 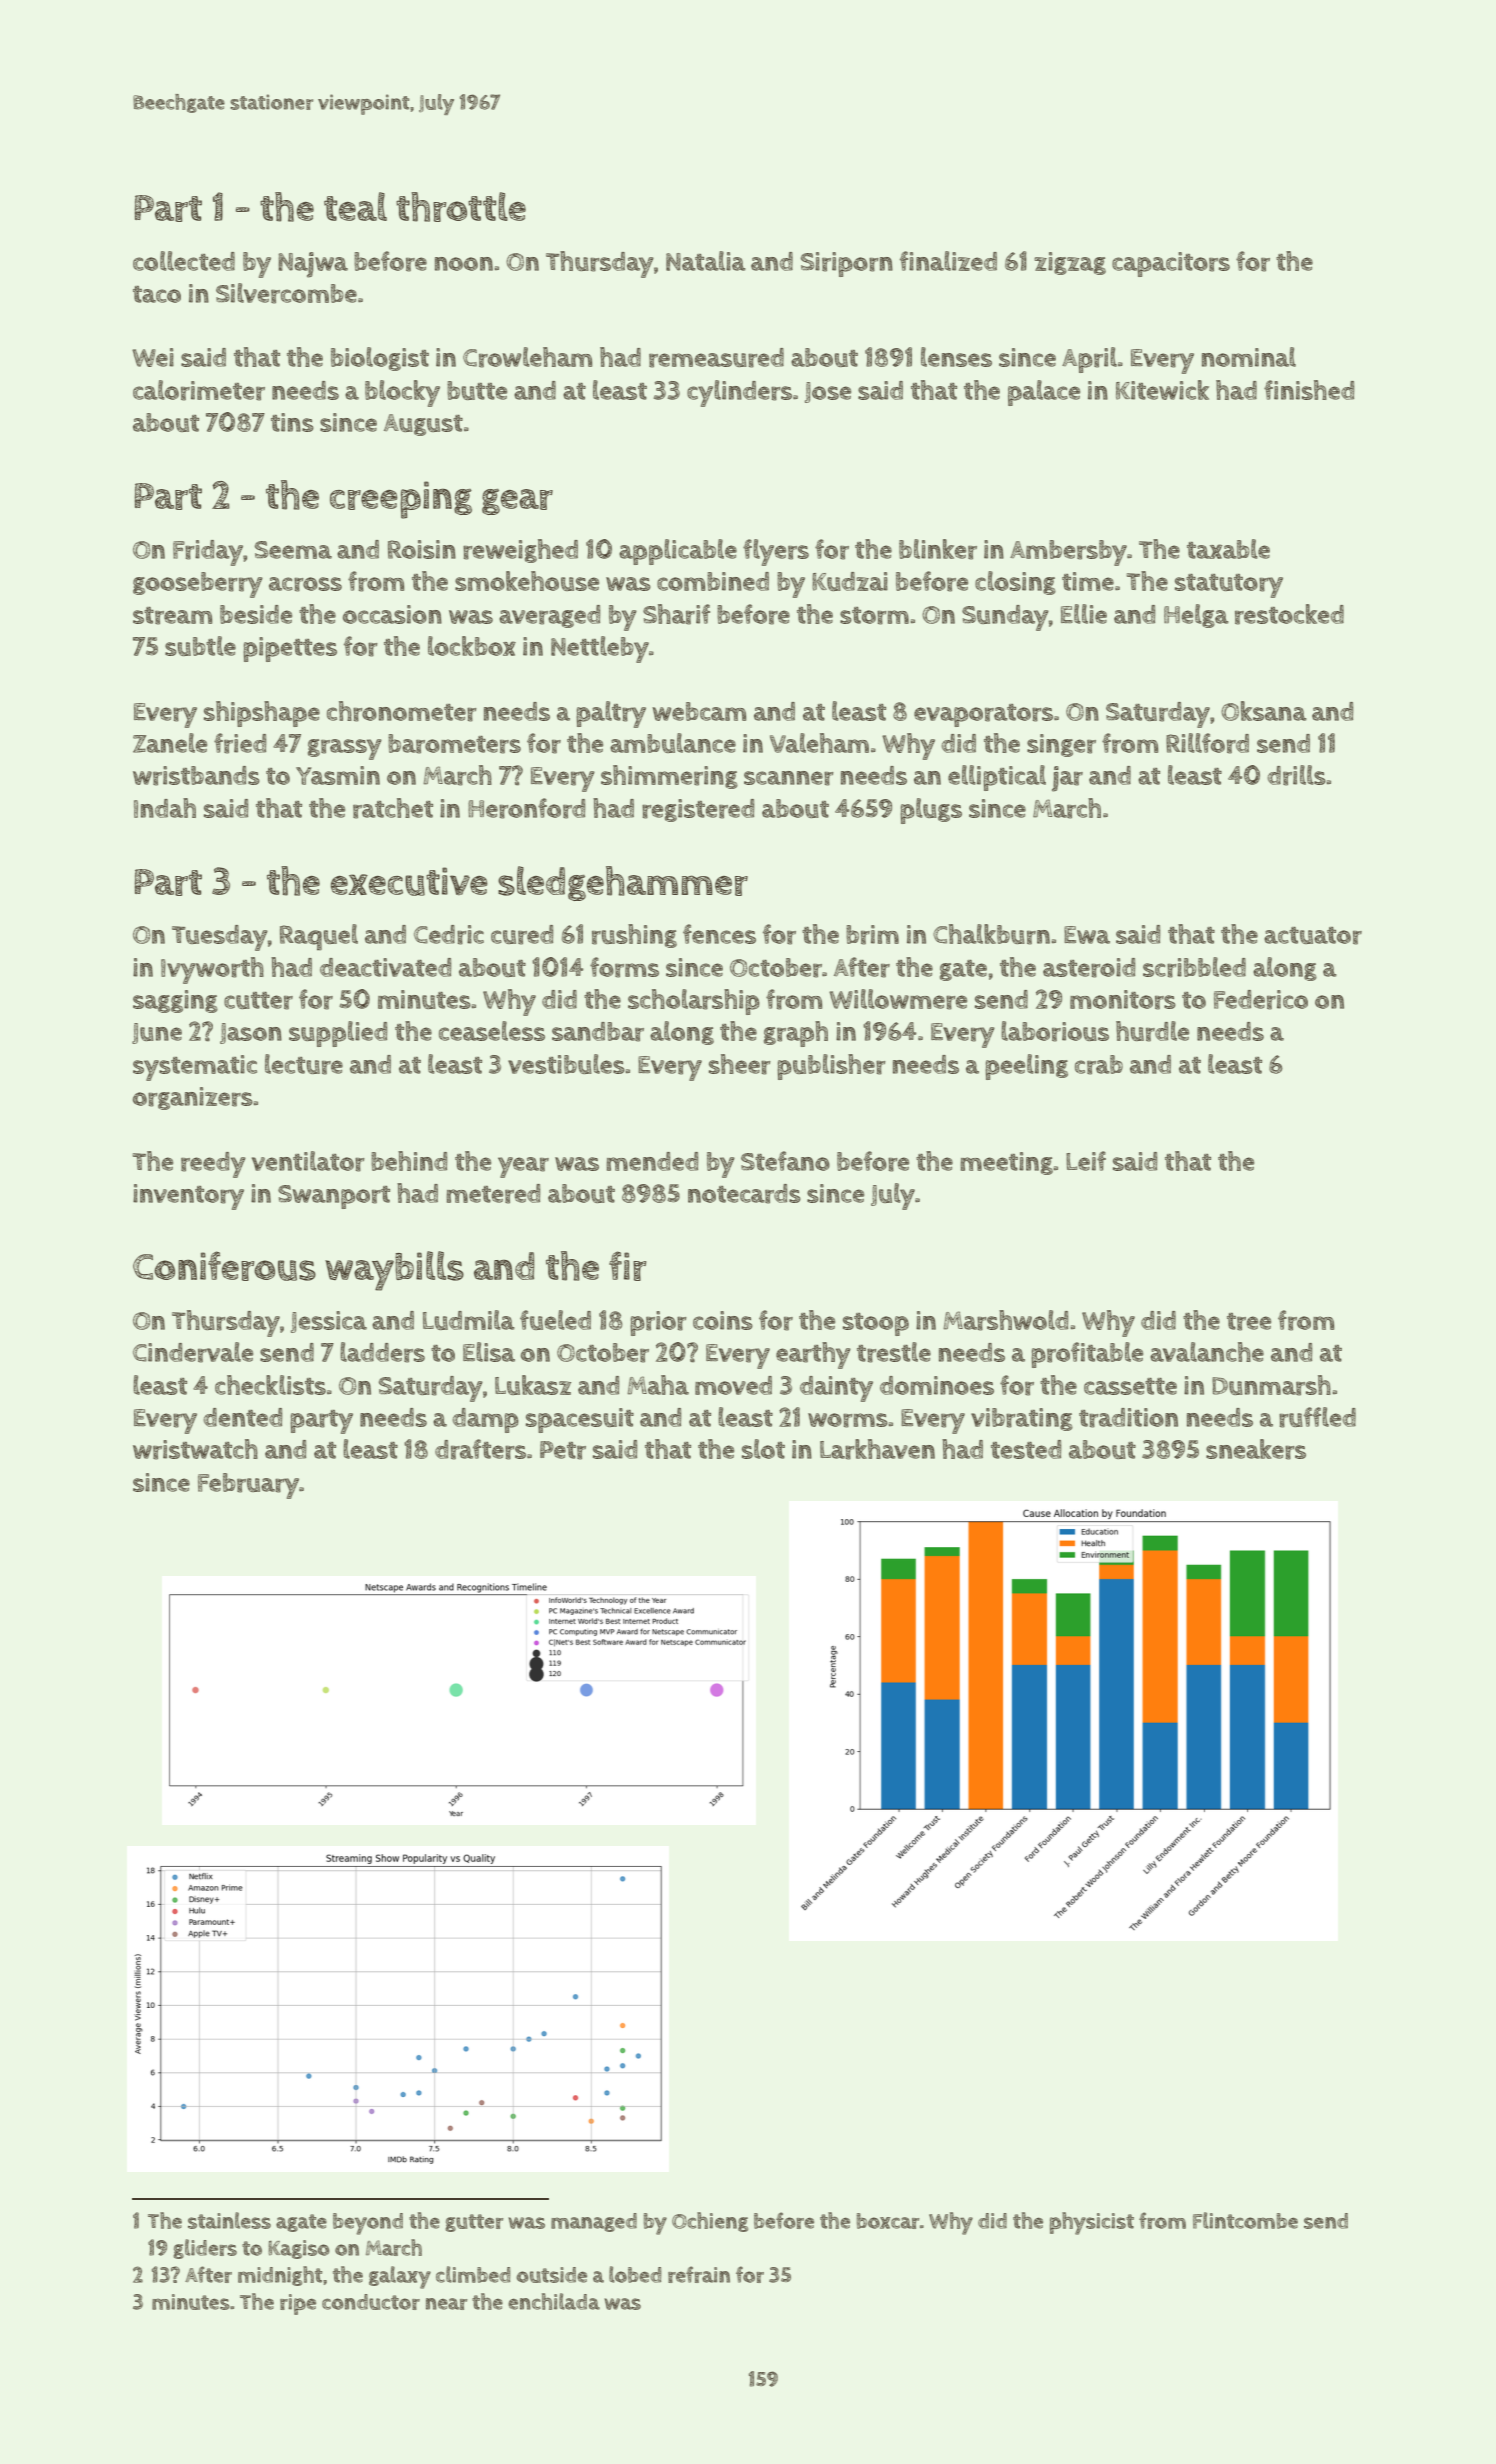 I want to click on Raquel, so click(x=319, y=937).
